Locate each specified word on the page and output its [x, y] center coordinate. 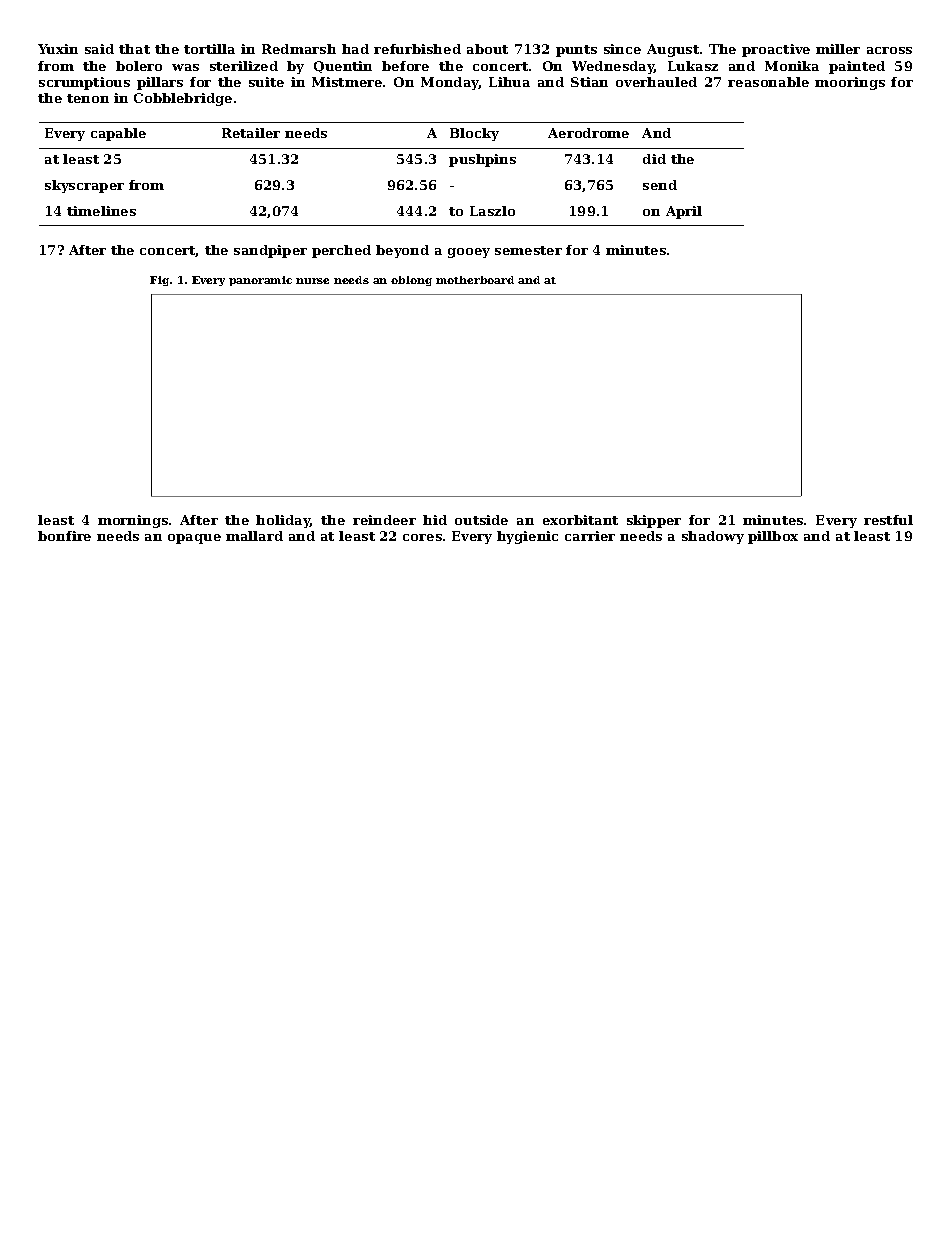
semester [528, 250]
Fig [159, 281]
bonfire [64, 536]
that [134, 49]
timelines [101, 211]
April [684, 212]
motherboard [475, 280]
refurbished [417, 49]
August [673, 50]
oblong [411, 281]
